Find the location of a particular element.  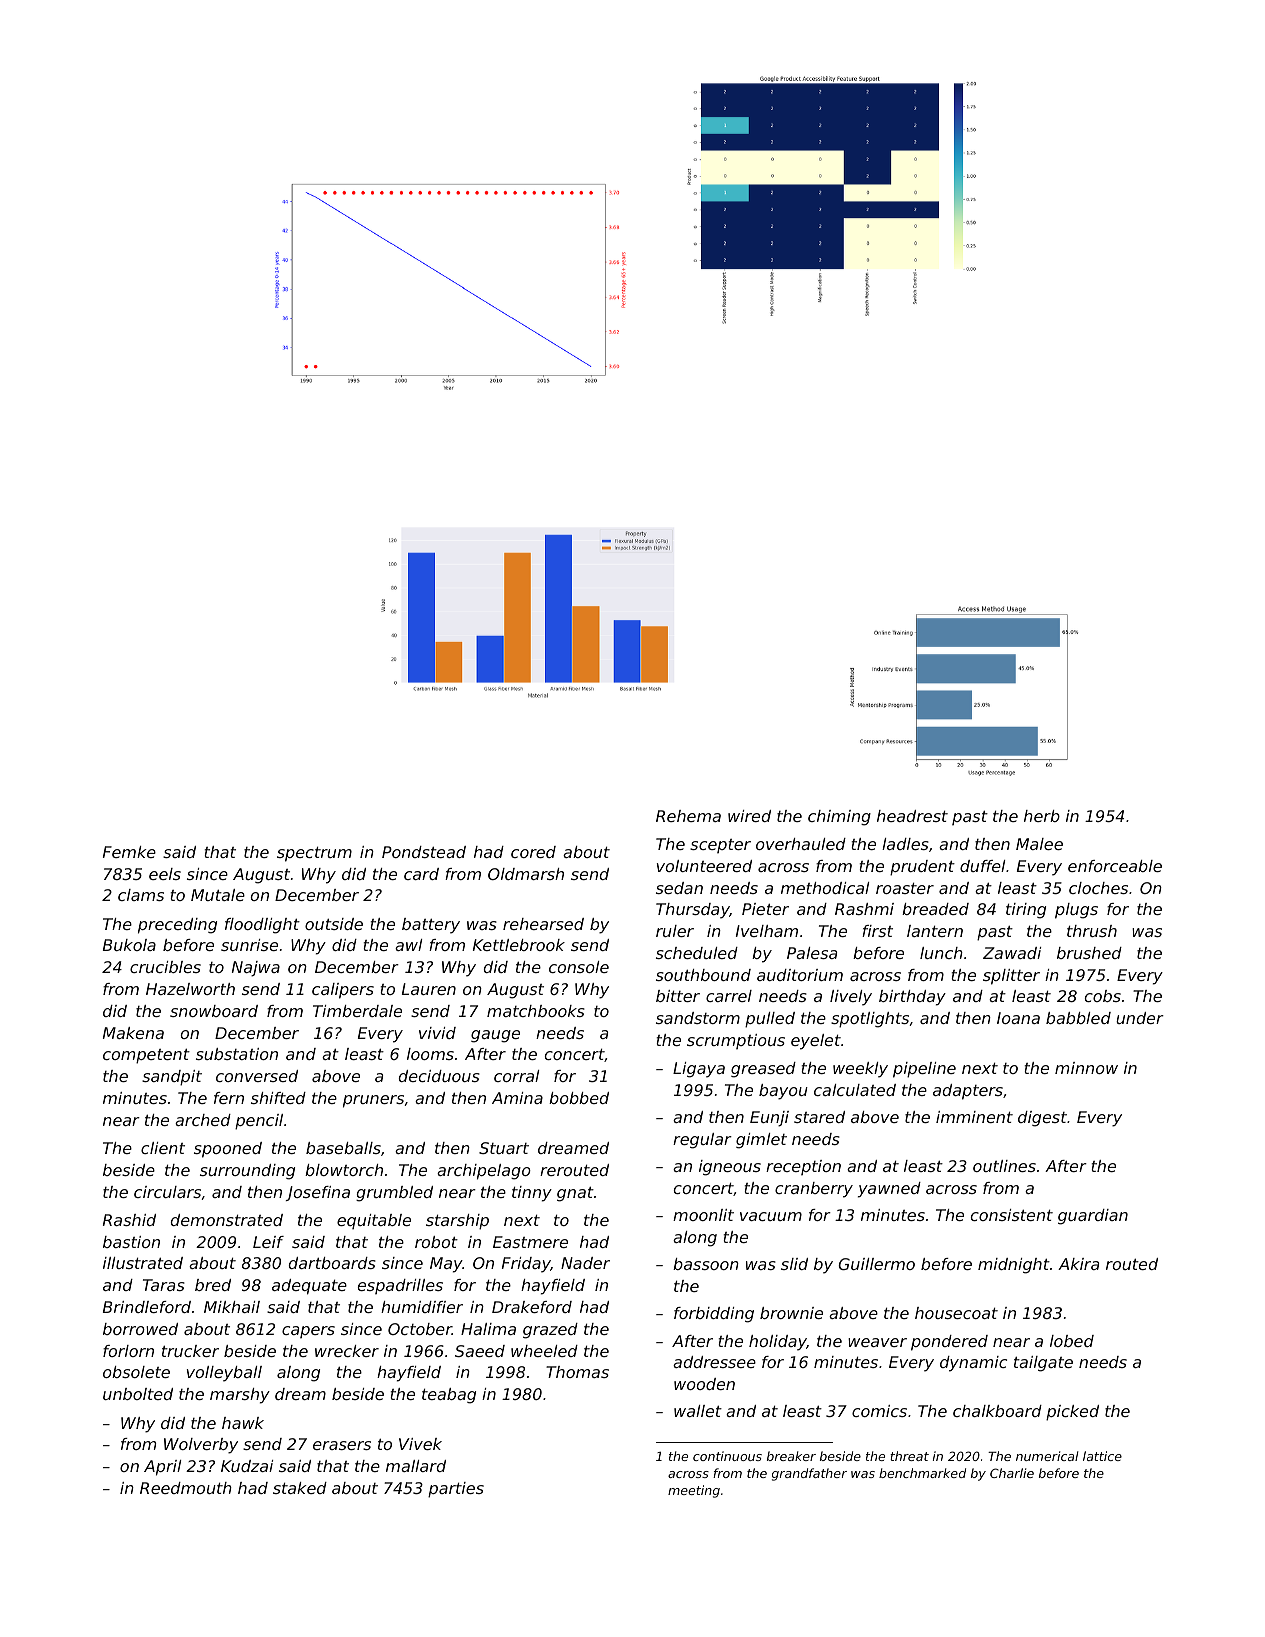

regular is located at coordinates (702, 1141).
